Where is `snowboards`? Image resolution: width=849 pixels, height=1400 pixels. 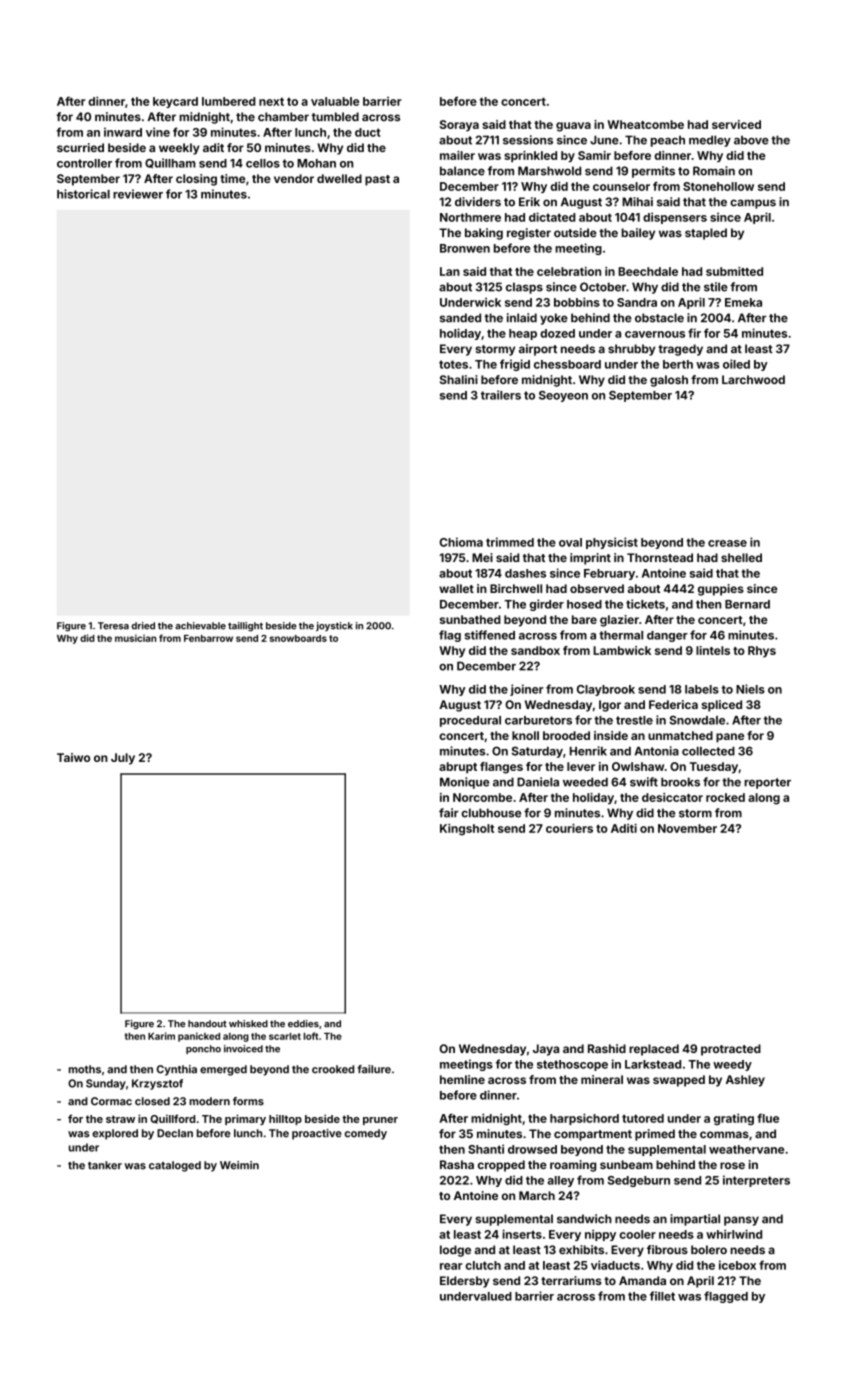 snowboards is located at coordinates (298, 638).
